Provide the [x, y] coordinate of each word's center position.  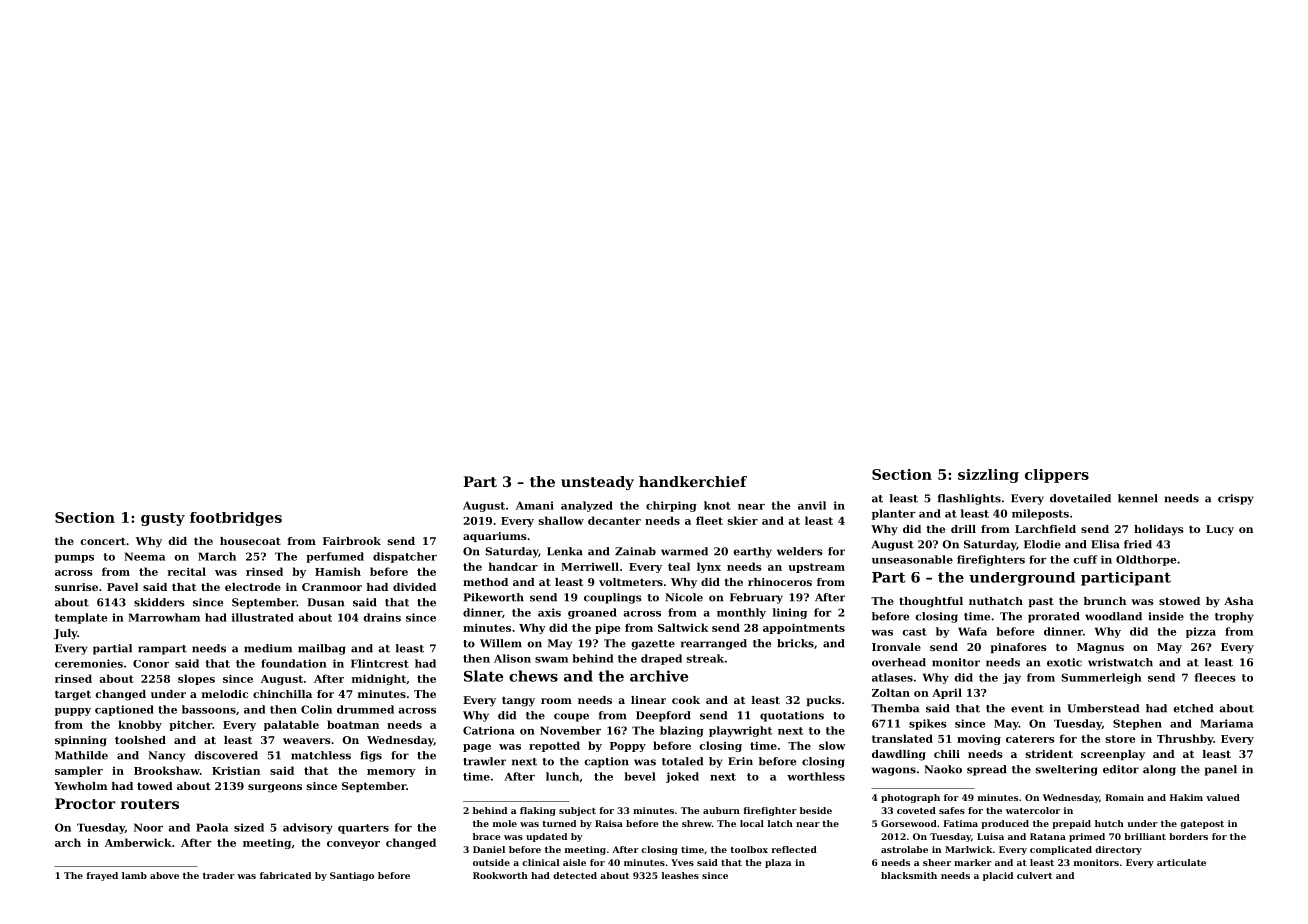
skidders [159, 602]
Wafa [972, 631]
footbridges [236, 519]
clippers [1057, 476]
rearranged [714, 644]
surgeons [275, 788]
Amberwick [138, 842]
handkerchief [693, 481]
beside [816, 810]
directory [1118, 850]
